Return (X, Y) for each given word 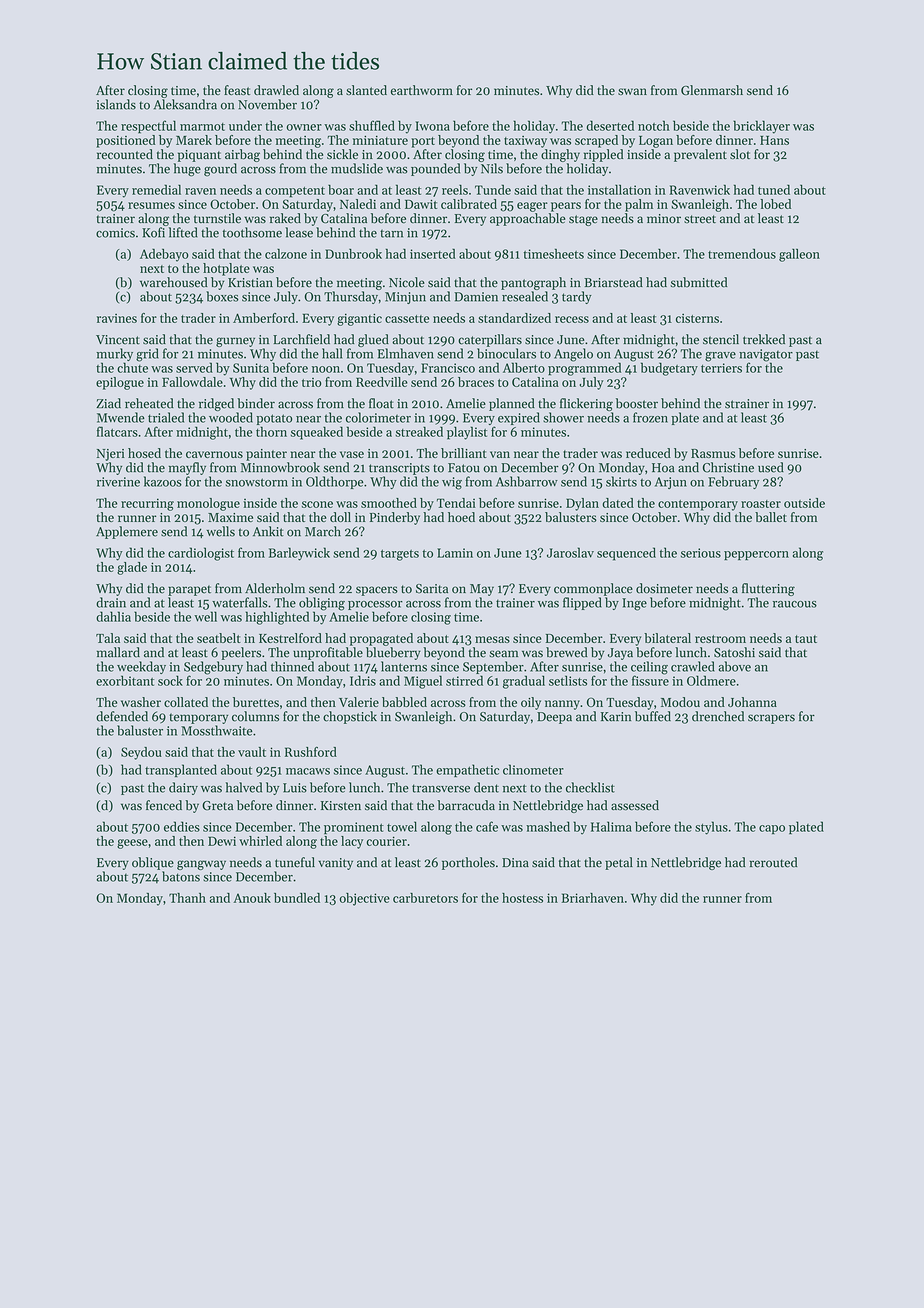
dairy (183, 788)
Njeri (111, 455)
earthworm (422, 90)
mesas (492, 639)
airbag (242, 155)
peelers (241, 653)
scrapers (771, 719)
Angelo (573, 355)
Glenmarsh (712, 90)
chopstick (350, 717)
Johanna (752, 702)
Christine (728, 467)
